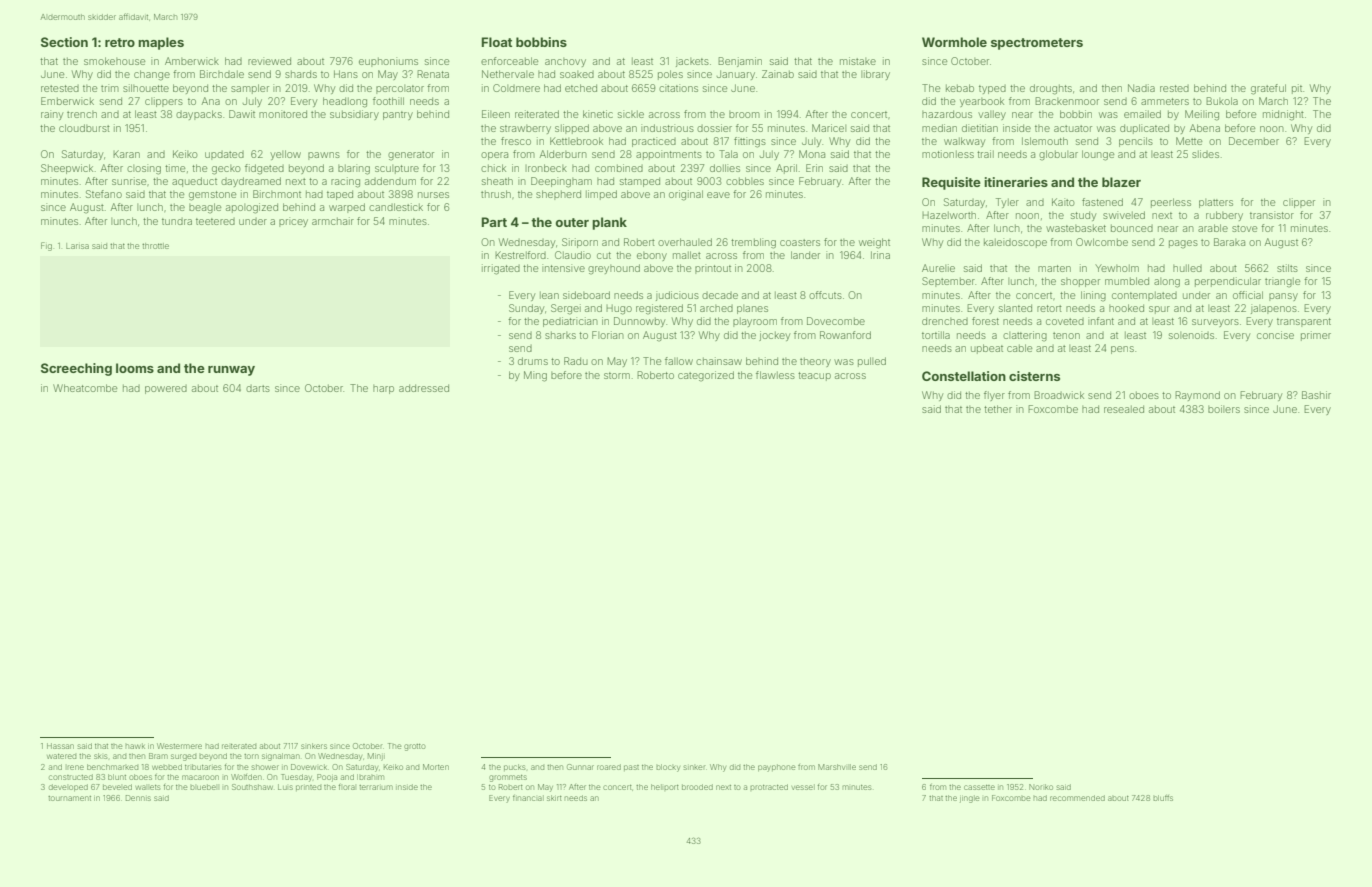  I want to click on Section, so click(64, 42).
